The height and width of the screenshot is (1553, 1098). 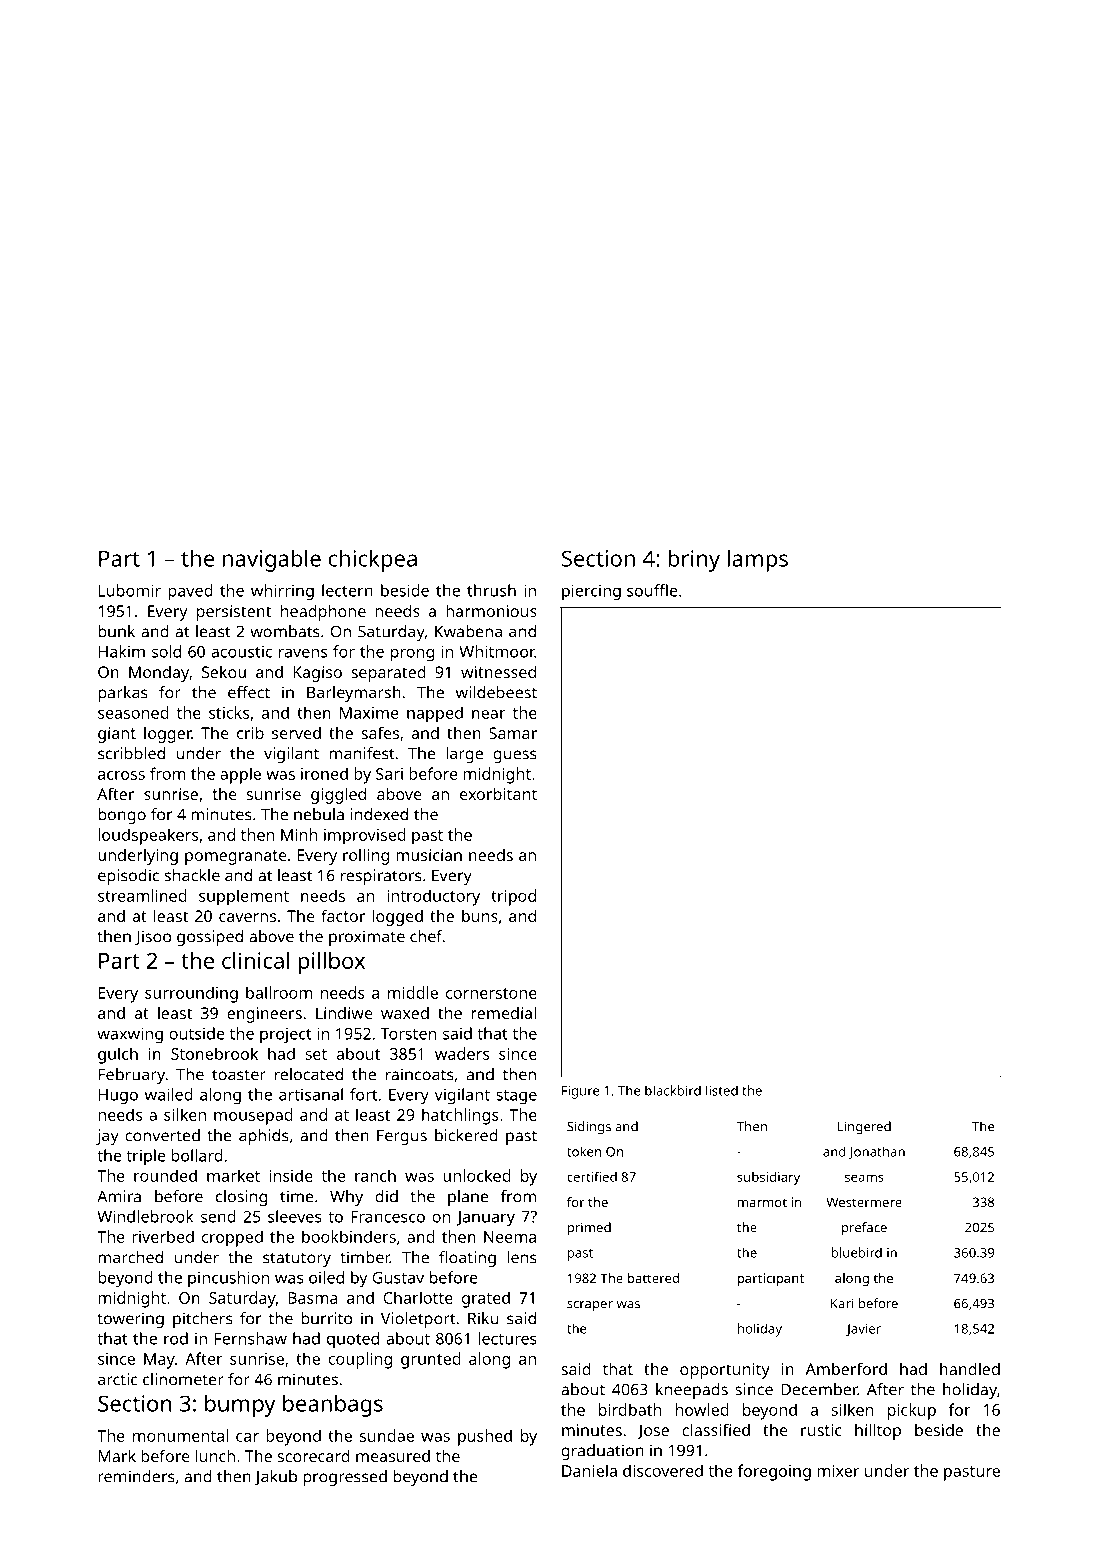 I want to click on reminders, so click(x=136, y=1476).
